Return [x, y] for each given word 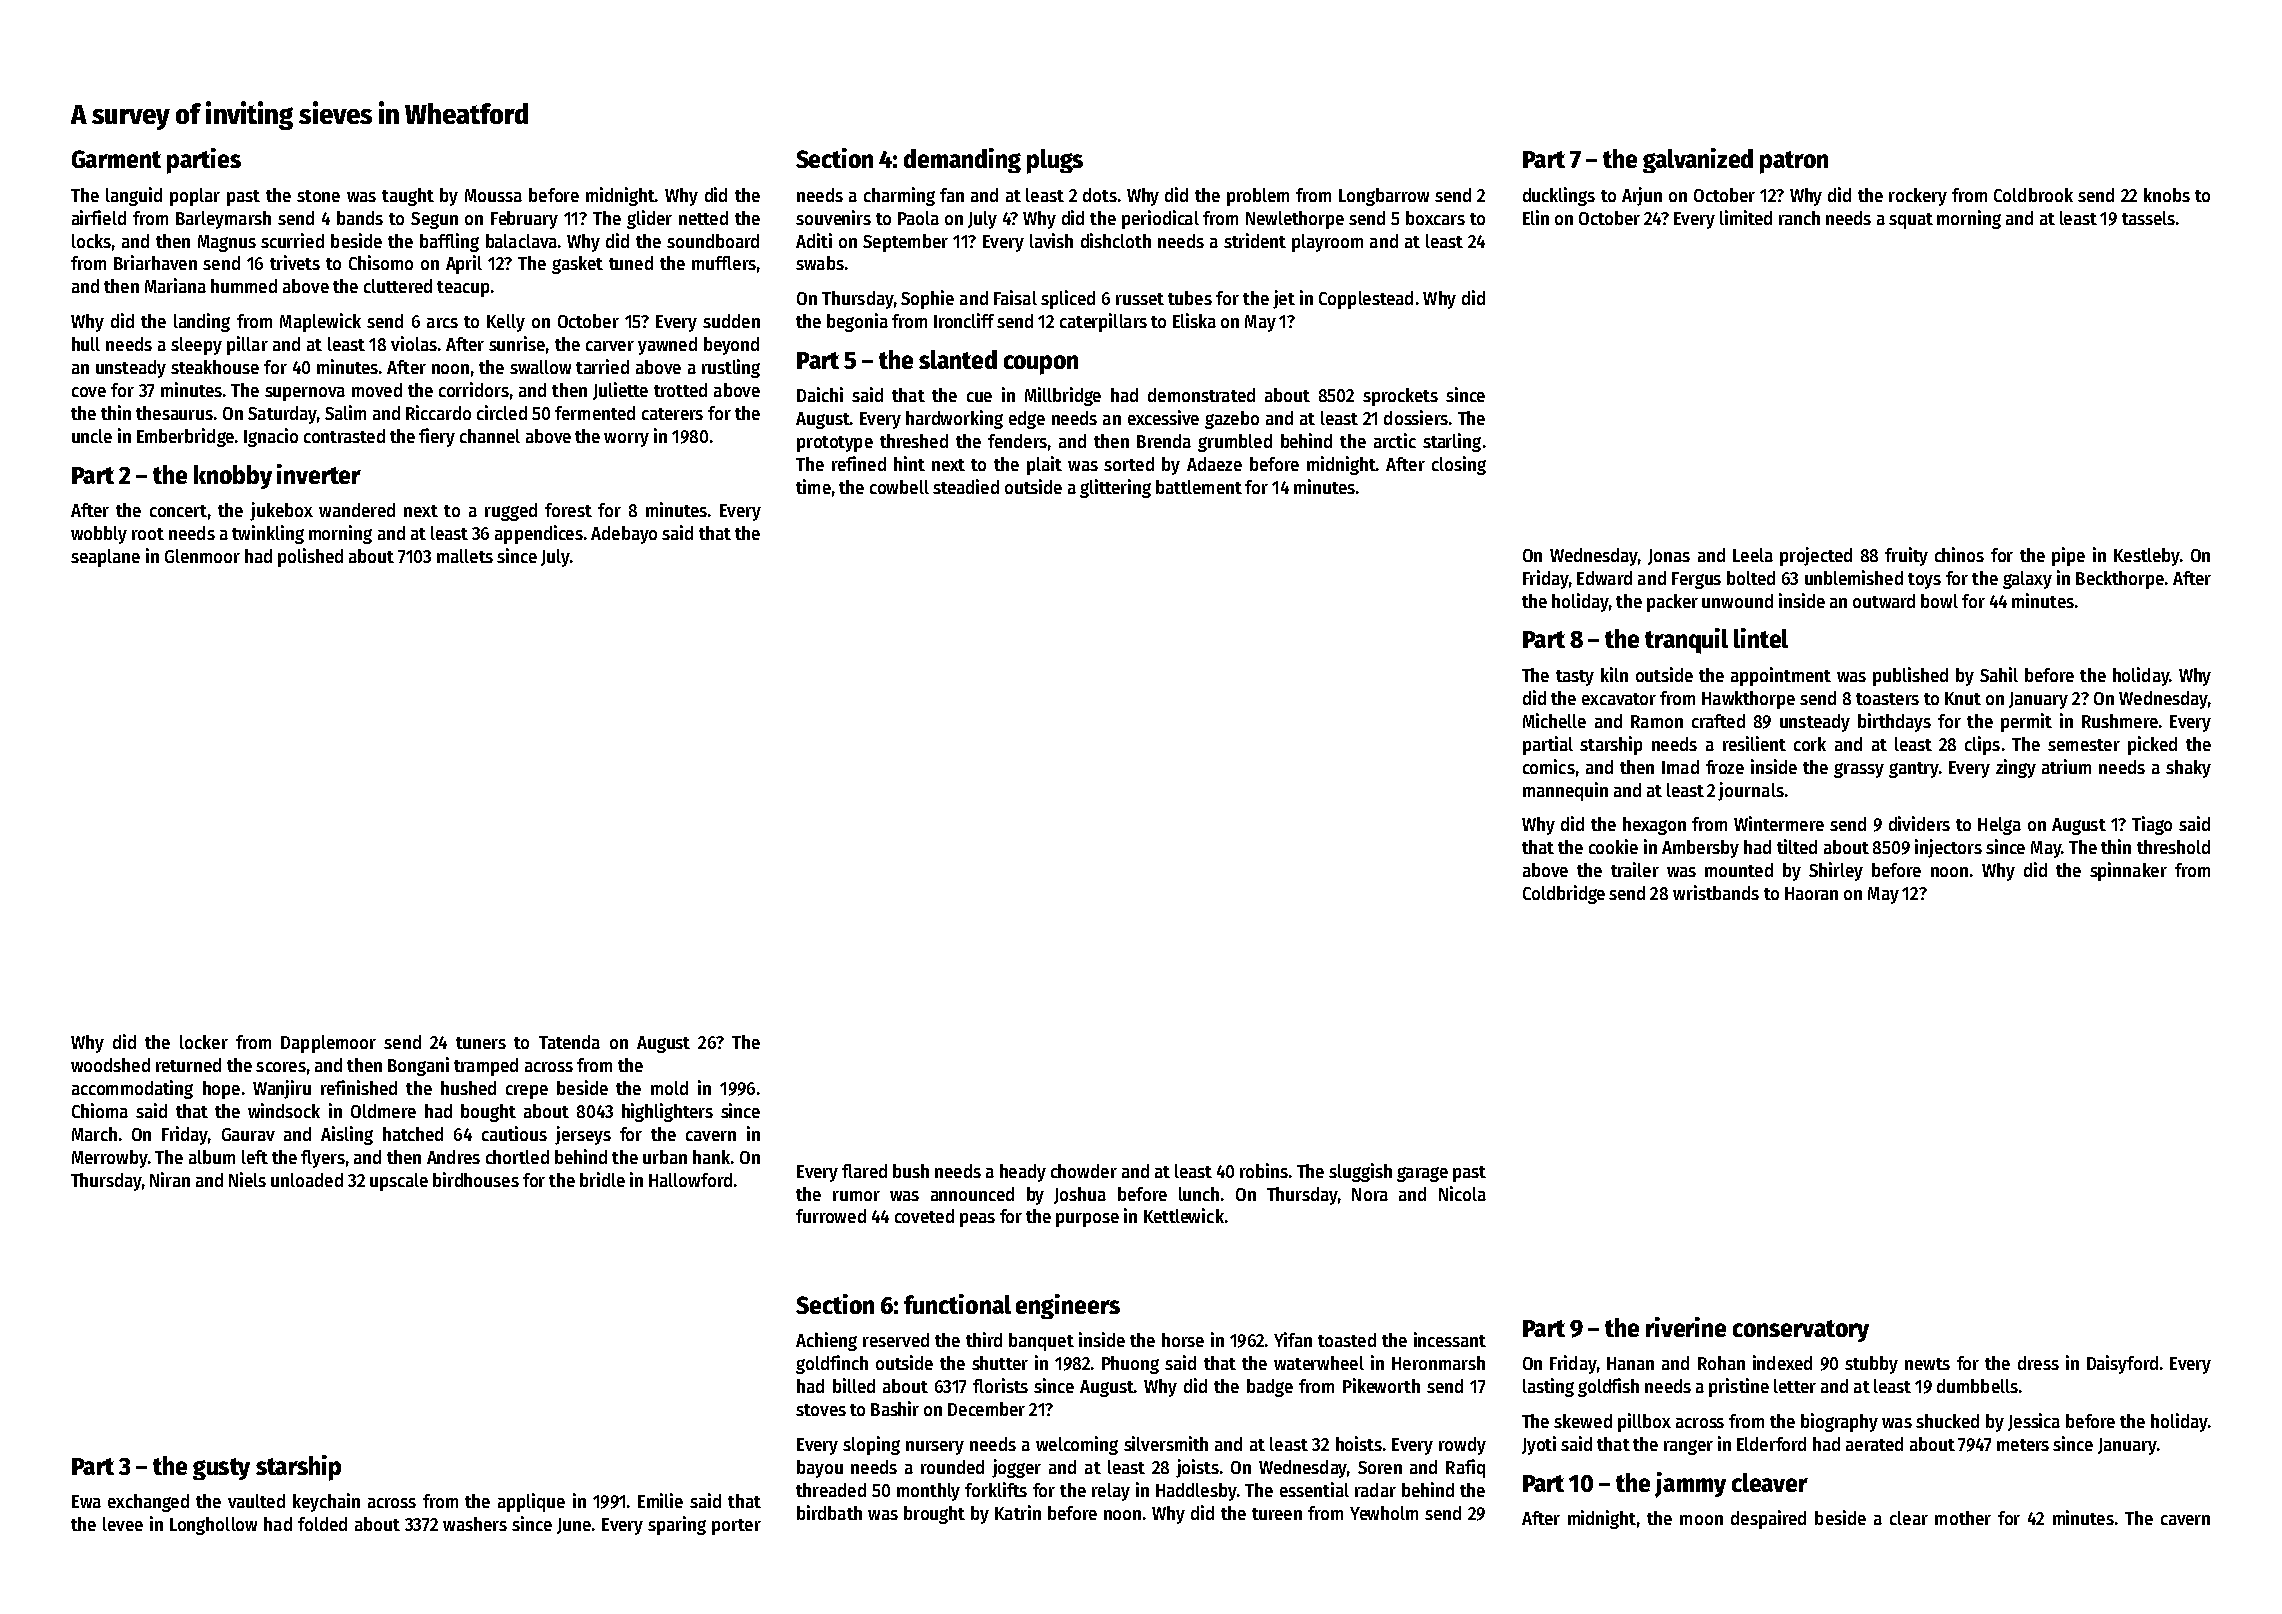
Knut [1963, 698]
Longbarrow [1384, 197]
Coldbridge [1564, 894]
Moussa [493, 195]
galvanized [1698, 160]
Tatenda [569, 1042]
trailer [1635, 869]
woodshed [110, 1065]
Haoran [1811, 893]
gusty [221, 1469]
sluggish [1360, 1172]
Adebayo [624, 535]
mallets [465, 556]
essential [1314, 1489]
